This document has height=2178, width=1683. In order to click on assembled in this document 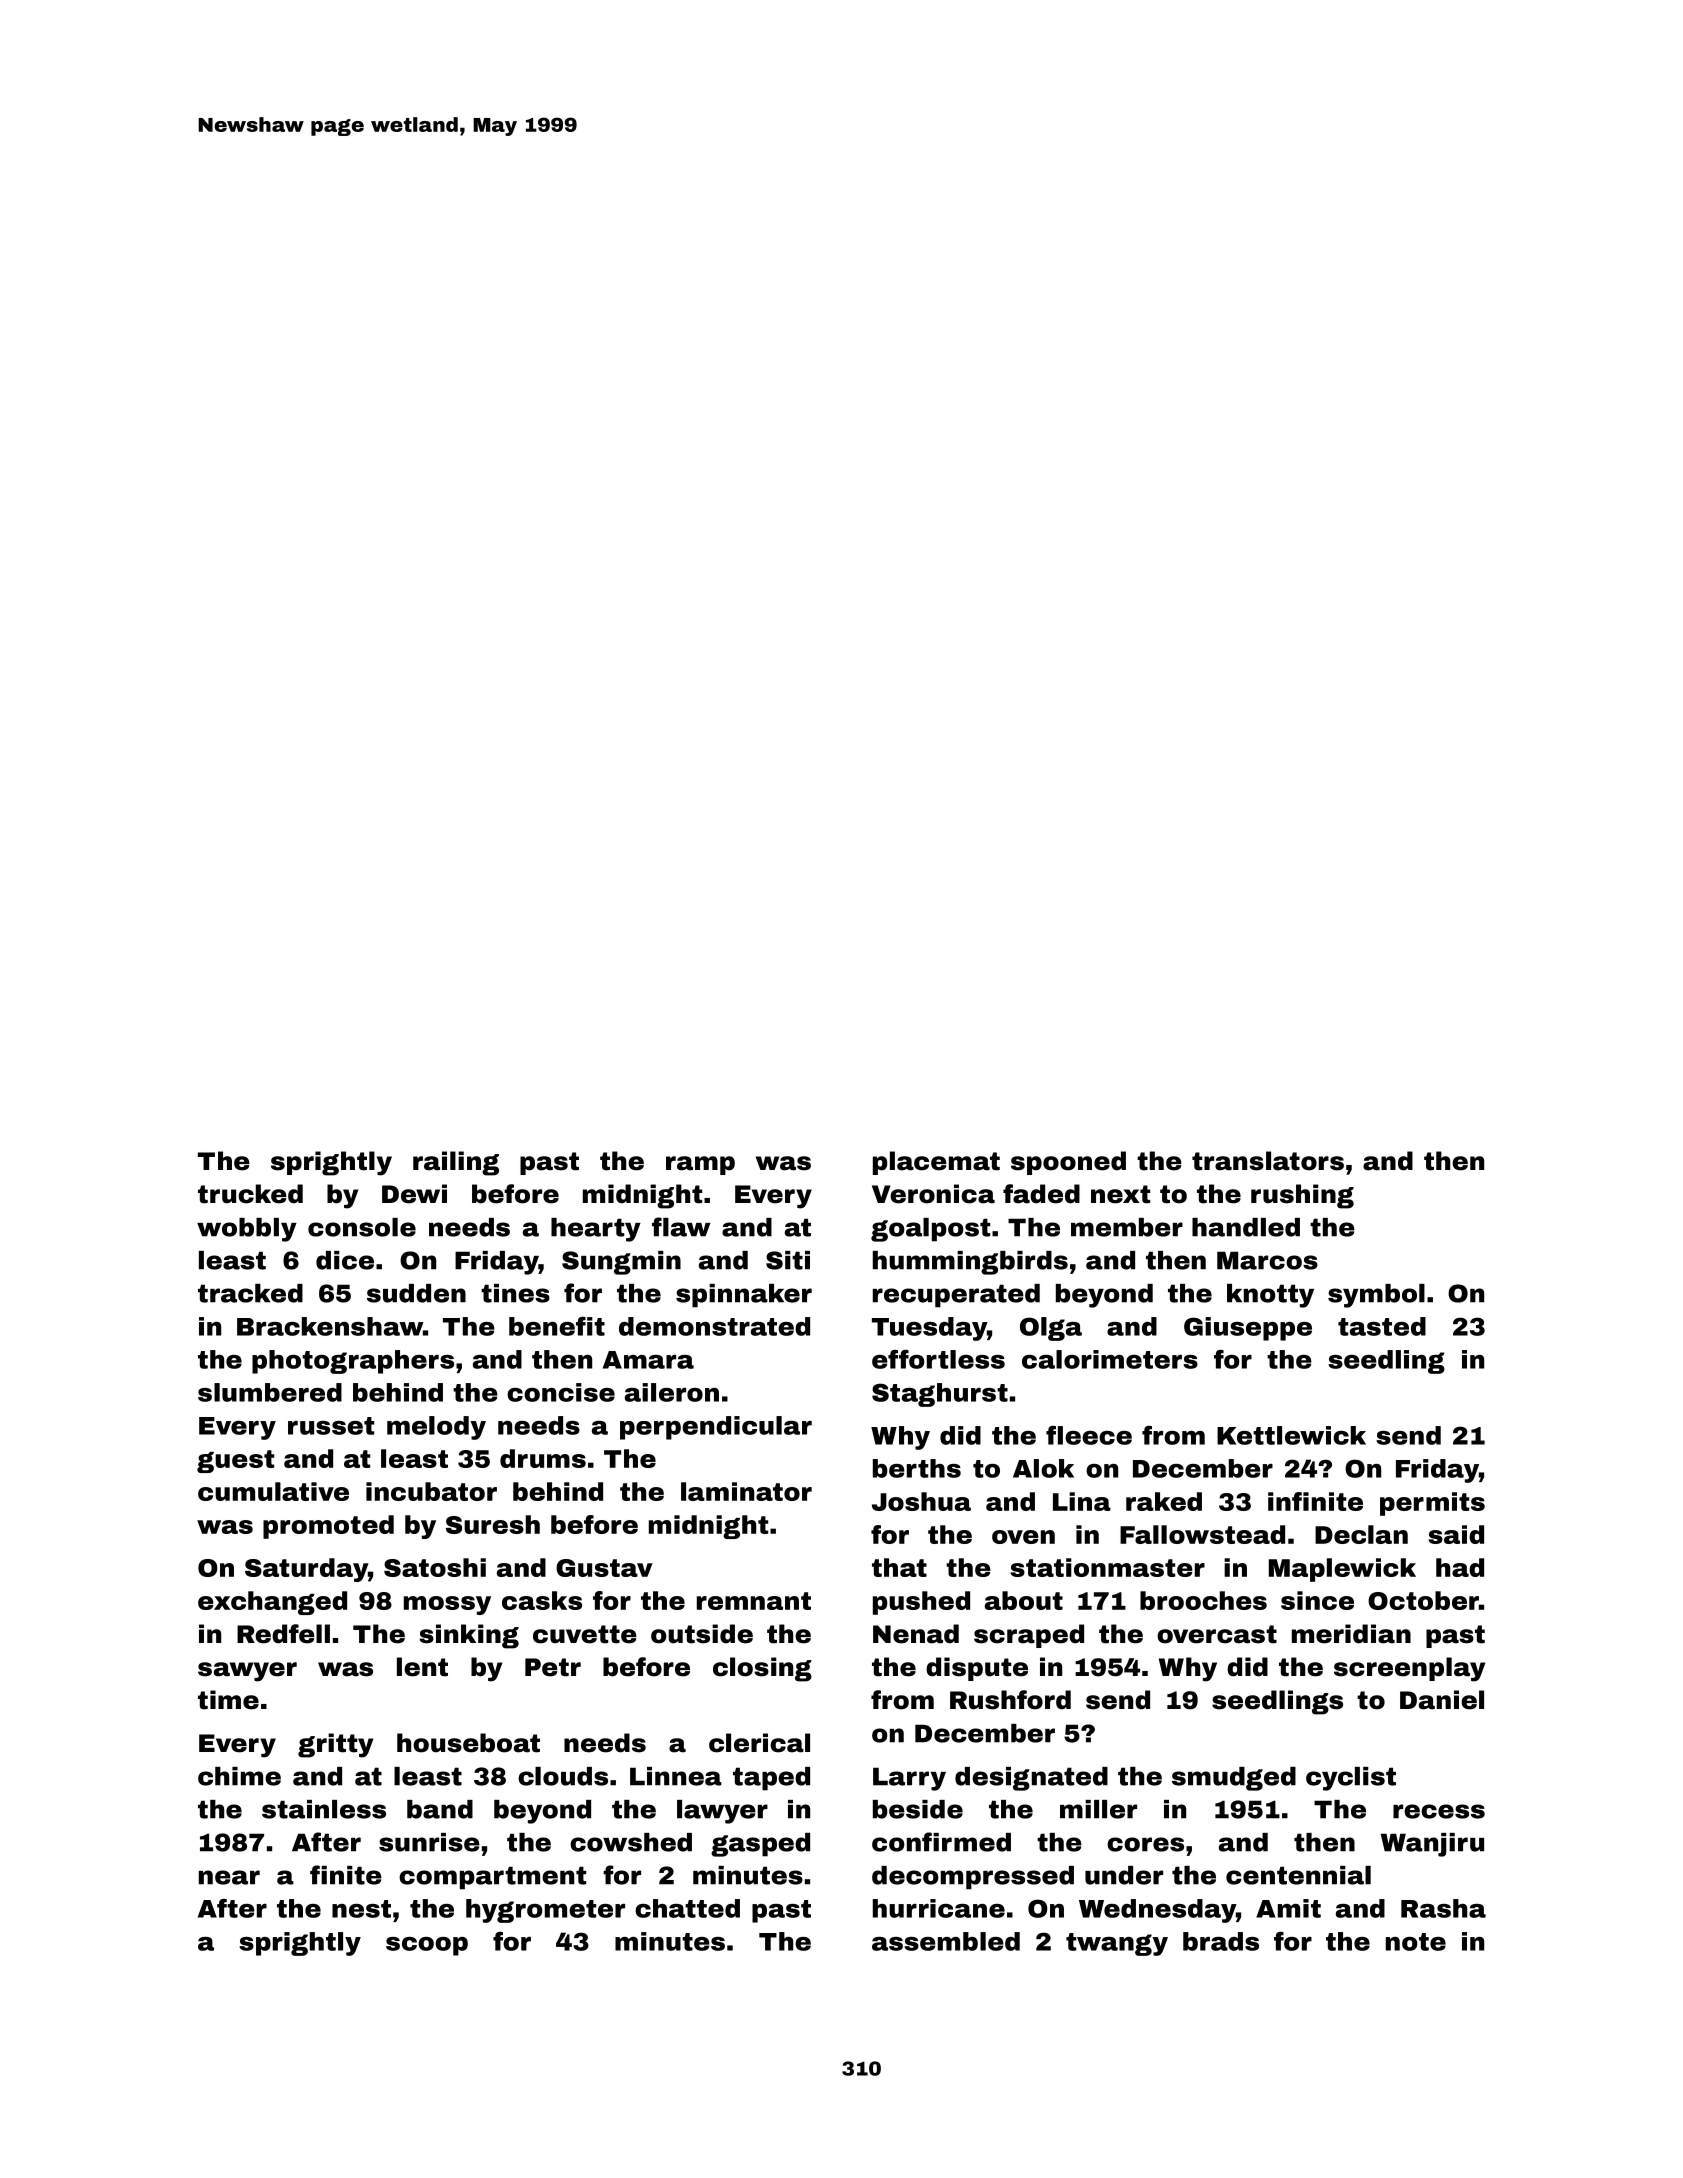, I will do `click(946, 1941)`.
